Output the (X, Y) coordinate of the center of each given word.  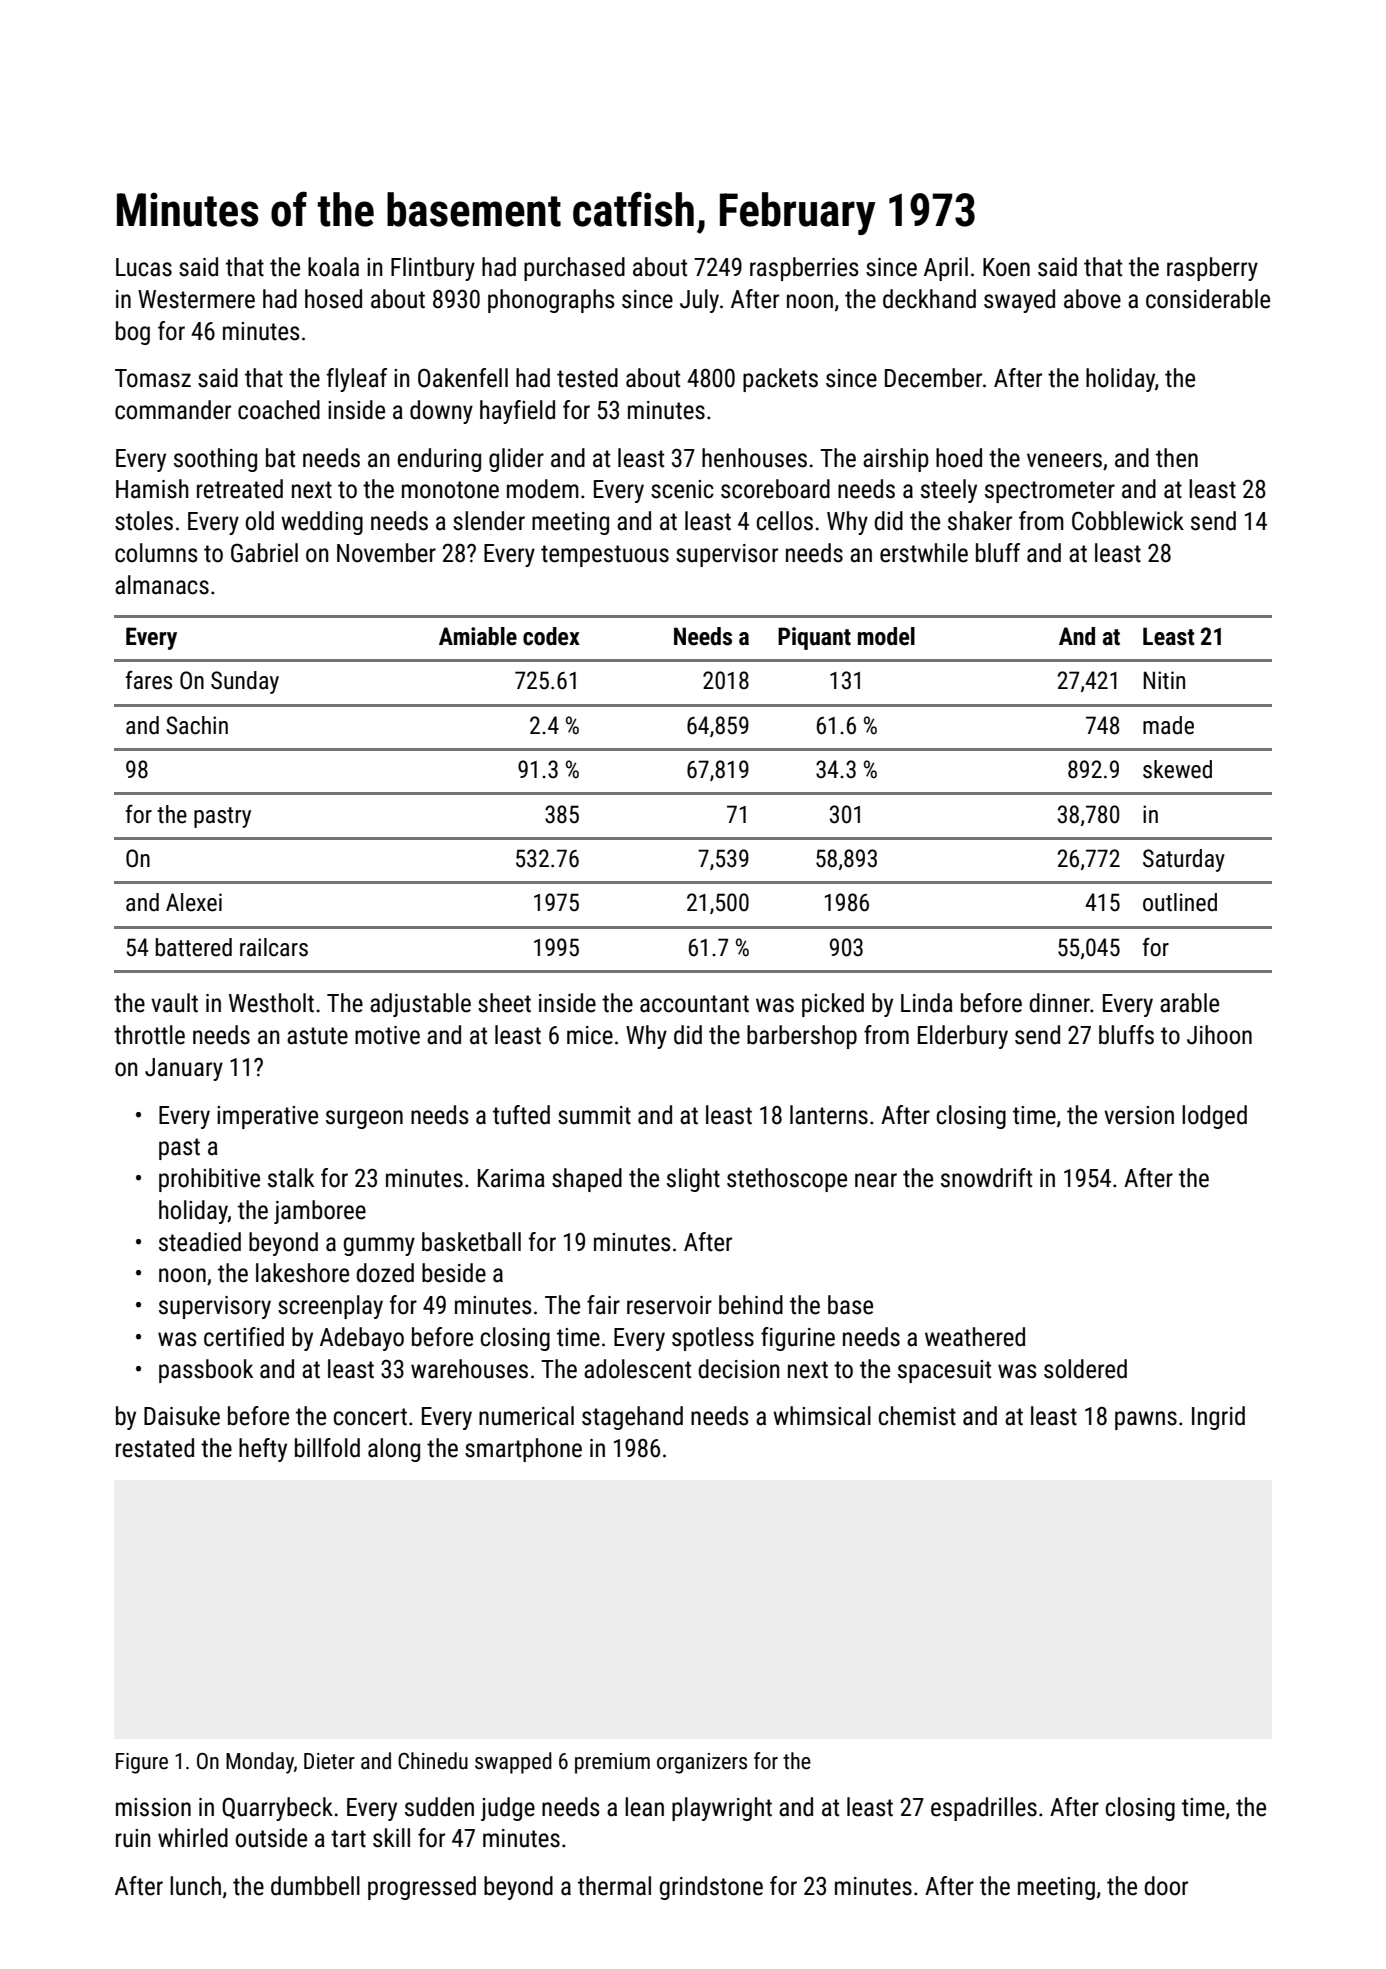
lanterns (829, 1115)
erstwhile (924, 553)
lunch (195, 1886)
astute (317, 1036)
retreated (240, 489)
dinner (1059, 1003)
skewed (1177, 769)
